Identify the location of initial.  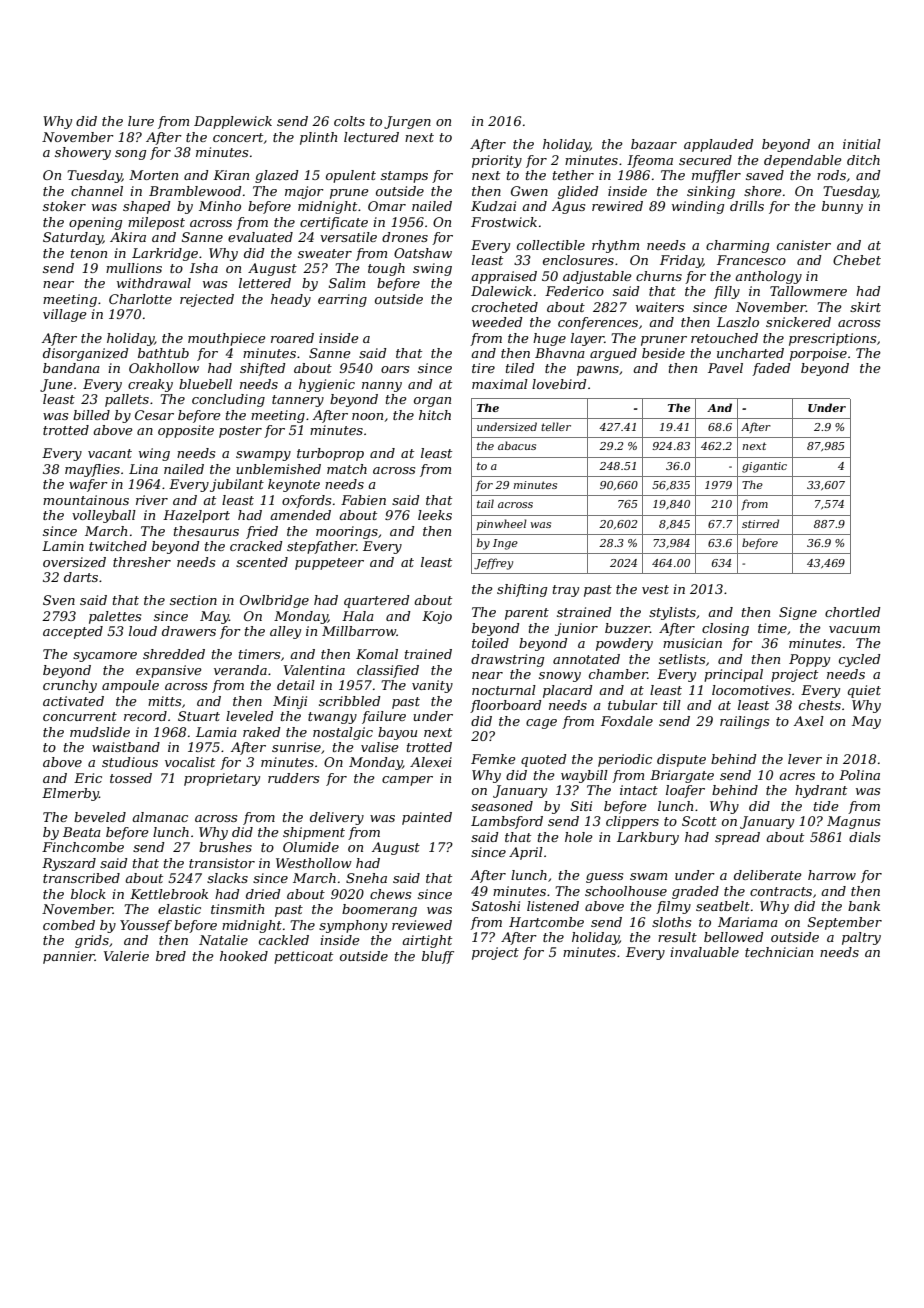
(862, 144).
